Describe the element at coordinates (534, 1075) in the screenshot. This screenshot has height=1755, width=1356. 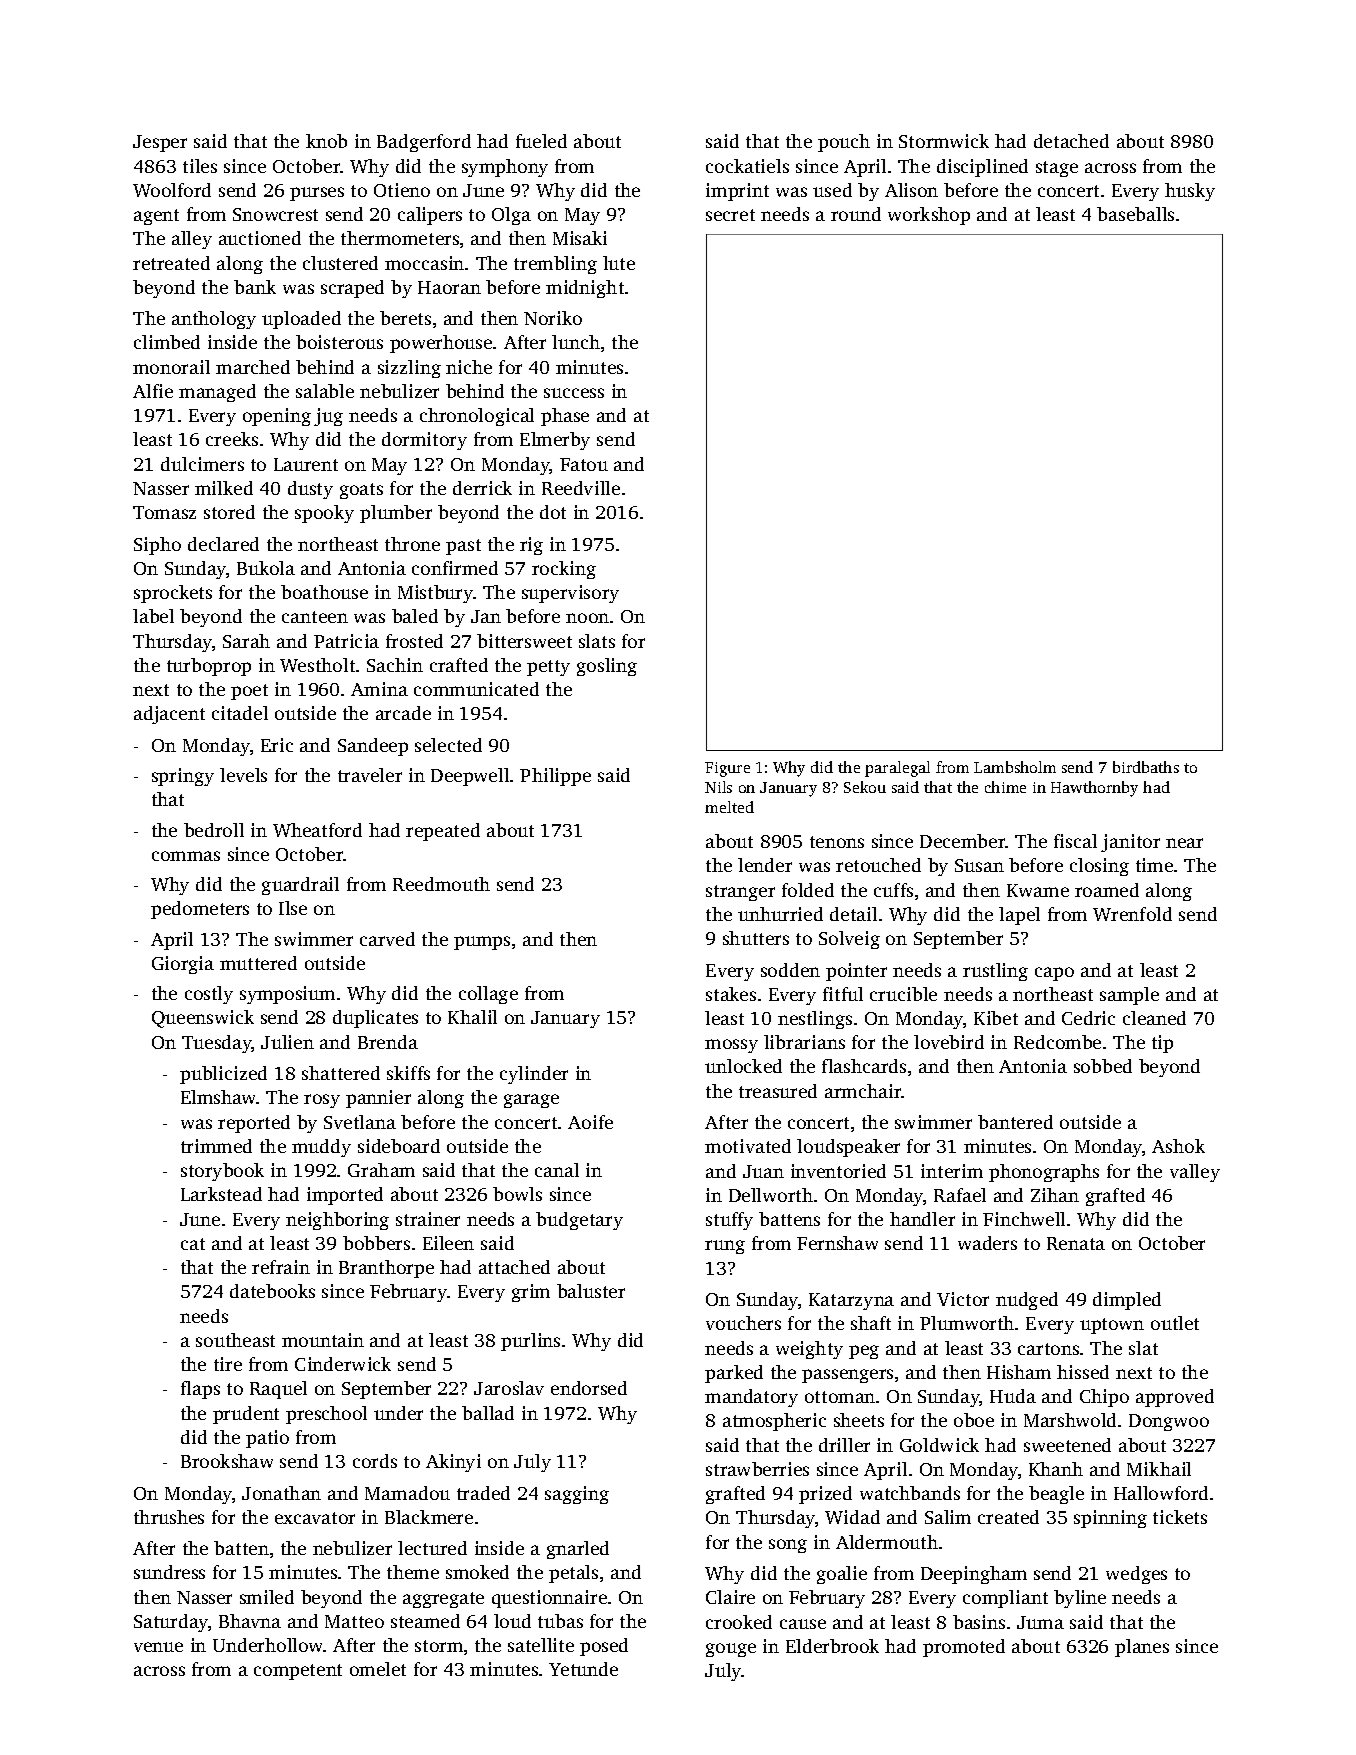
I see `cylinder` at that location.
